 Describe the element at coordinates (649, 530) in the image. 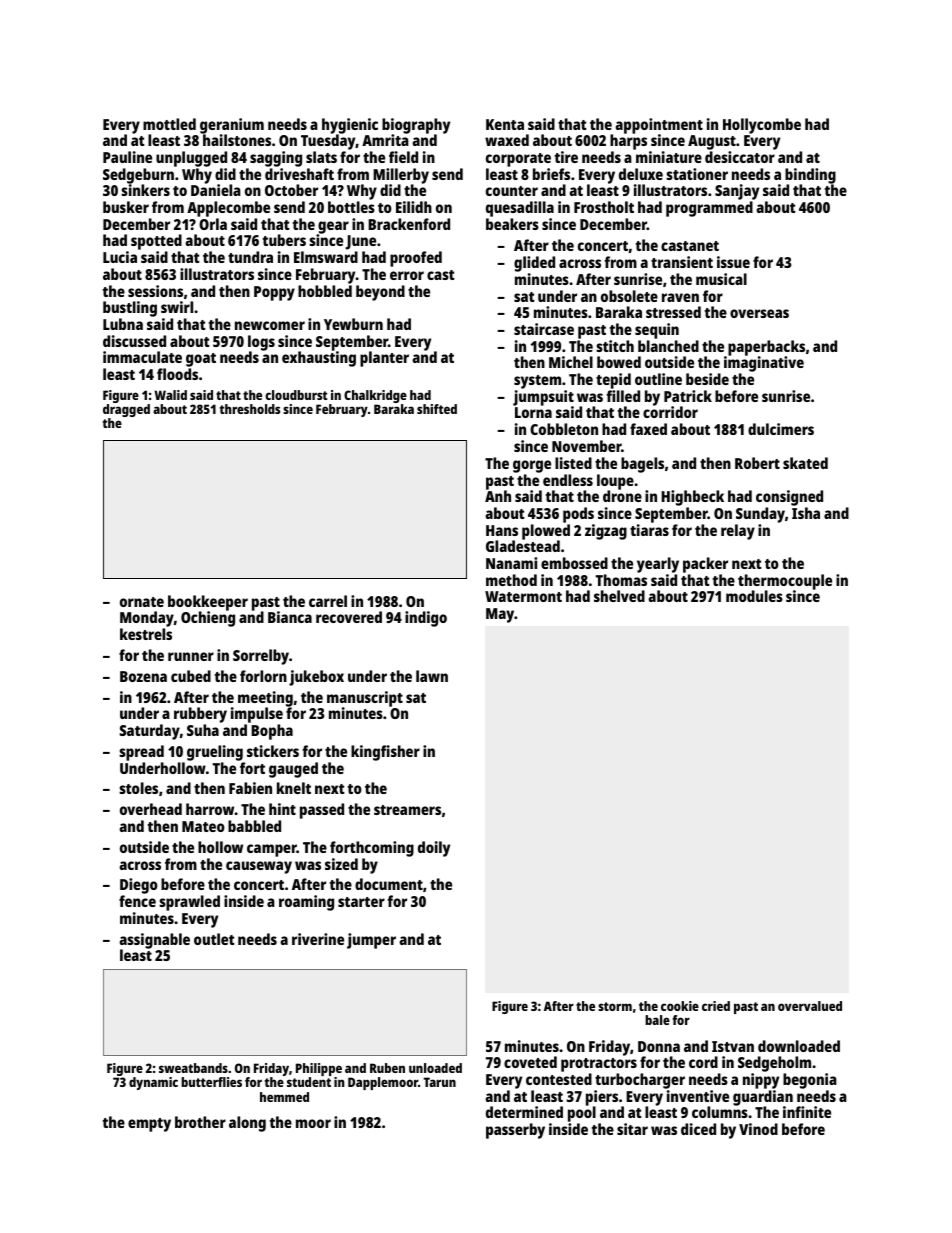

I see `tiaras` at that location.
